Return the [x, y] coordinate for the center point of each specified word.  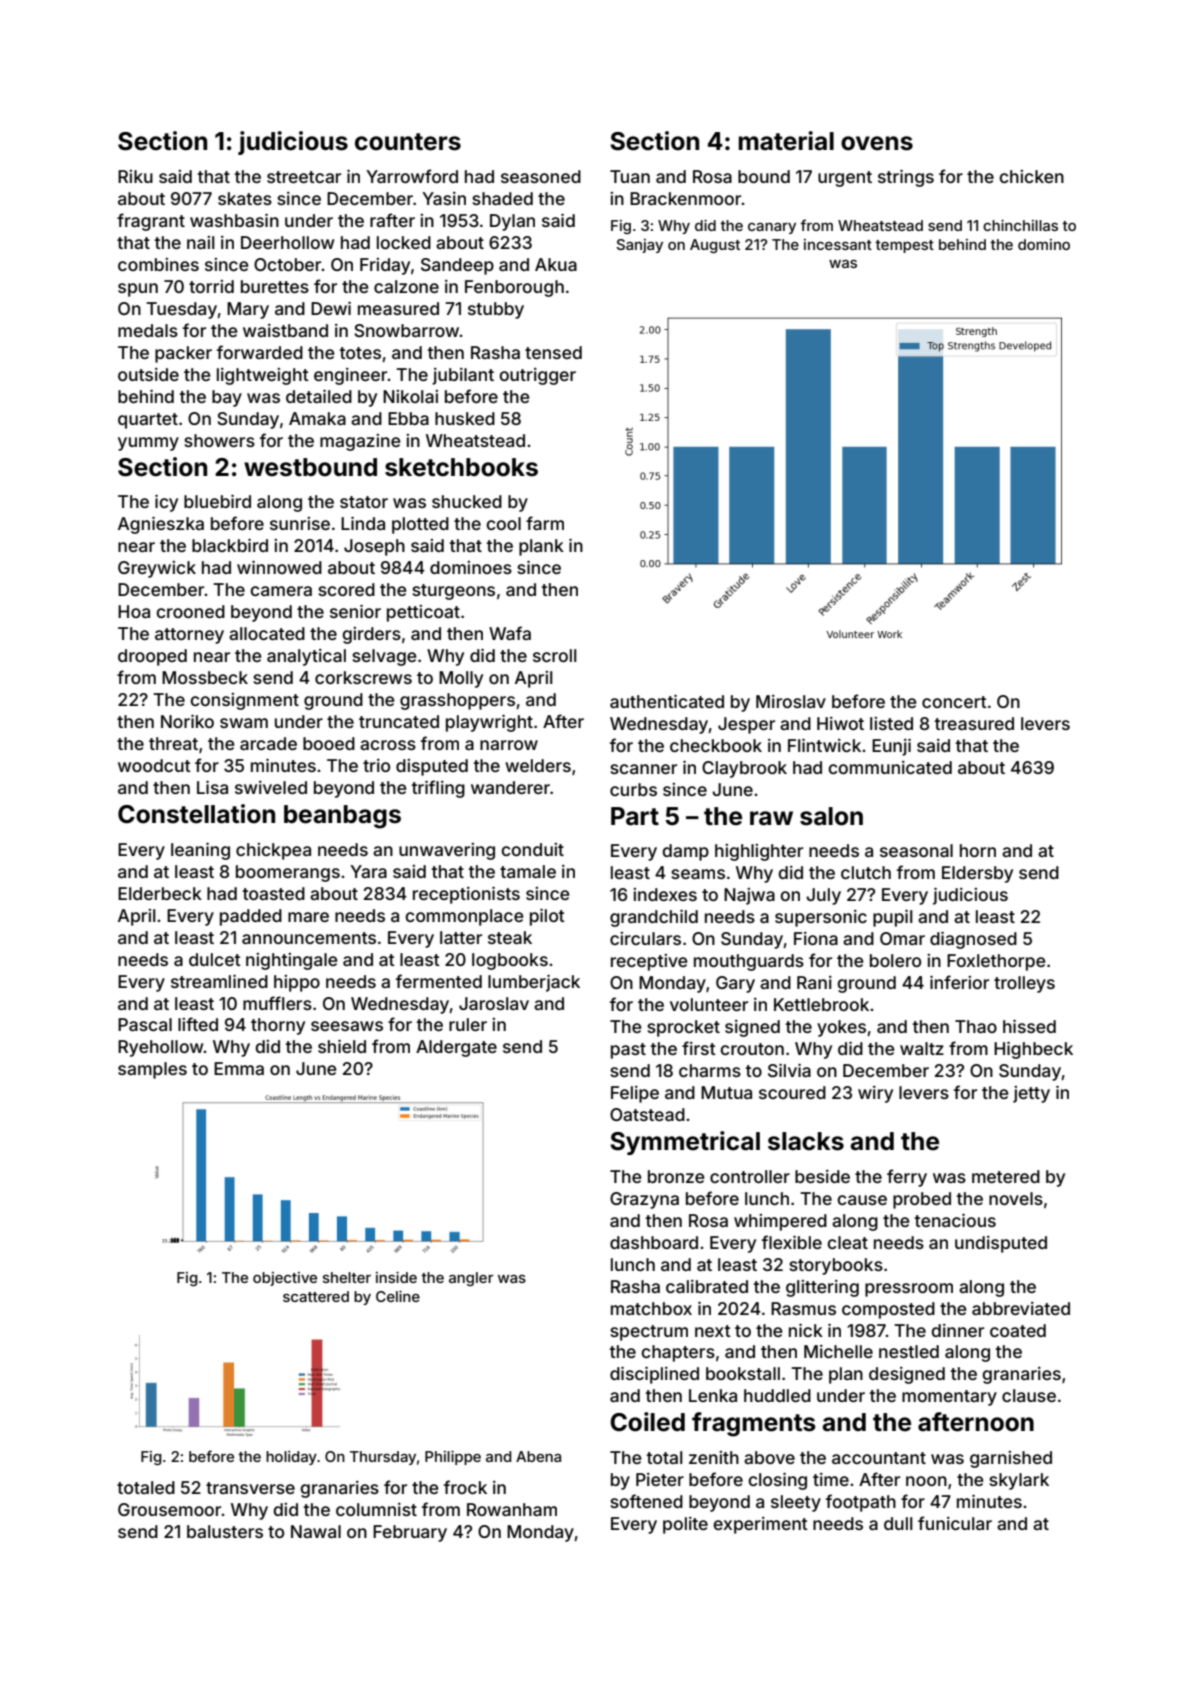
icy [166, 503]
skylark [1019, 1481]
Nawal [316, 1531]
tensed [553, 352]
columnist [376, 1509]
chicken [1031, 176]
